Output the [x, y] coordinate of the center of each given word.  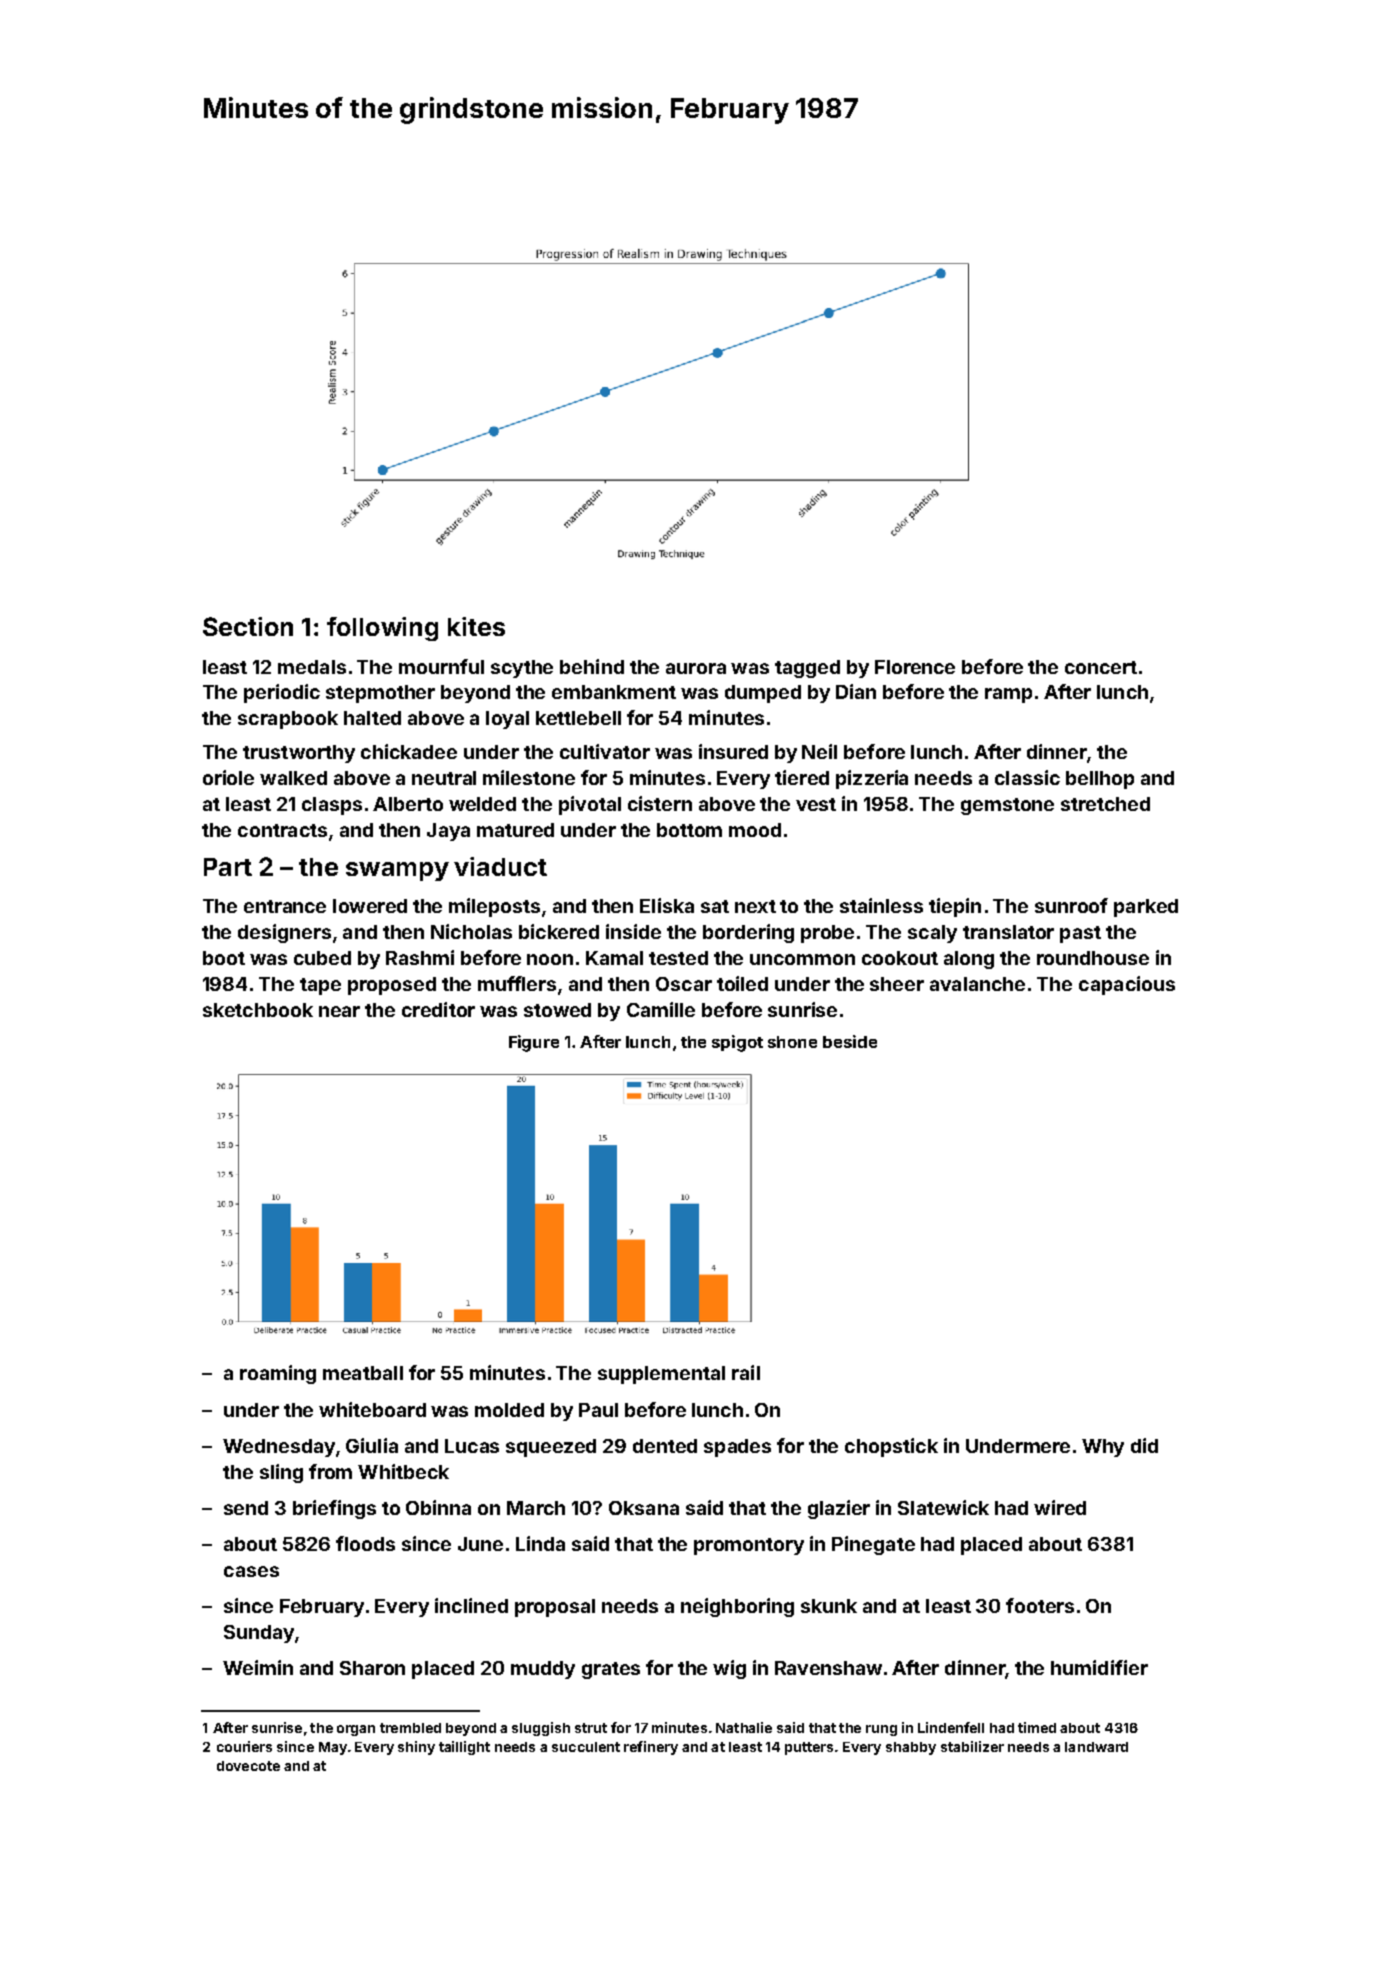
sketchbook [258, 1010]
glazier [839, 1509]
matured [515, 830]
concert [1101, 667]
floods [365, 1543]
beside [850, 1041]
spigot [737, 1043]
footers [1040, 1605]
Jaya [448, 832]
